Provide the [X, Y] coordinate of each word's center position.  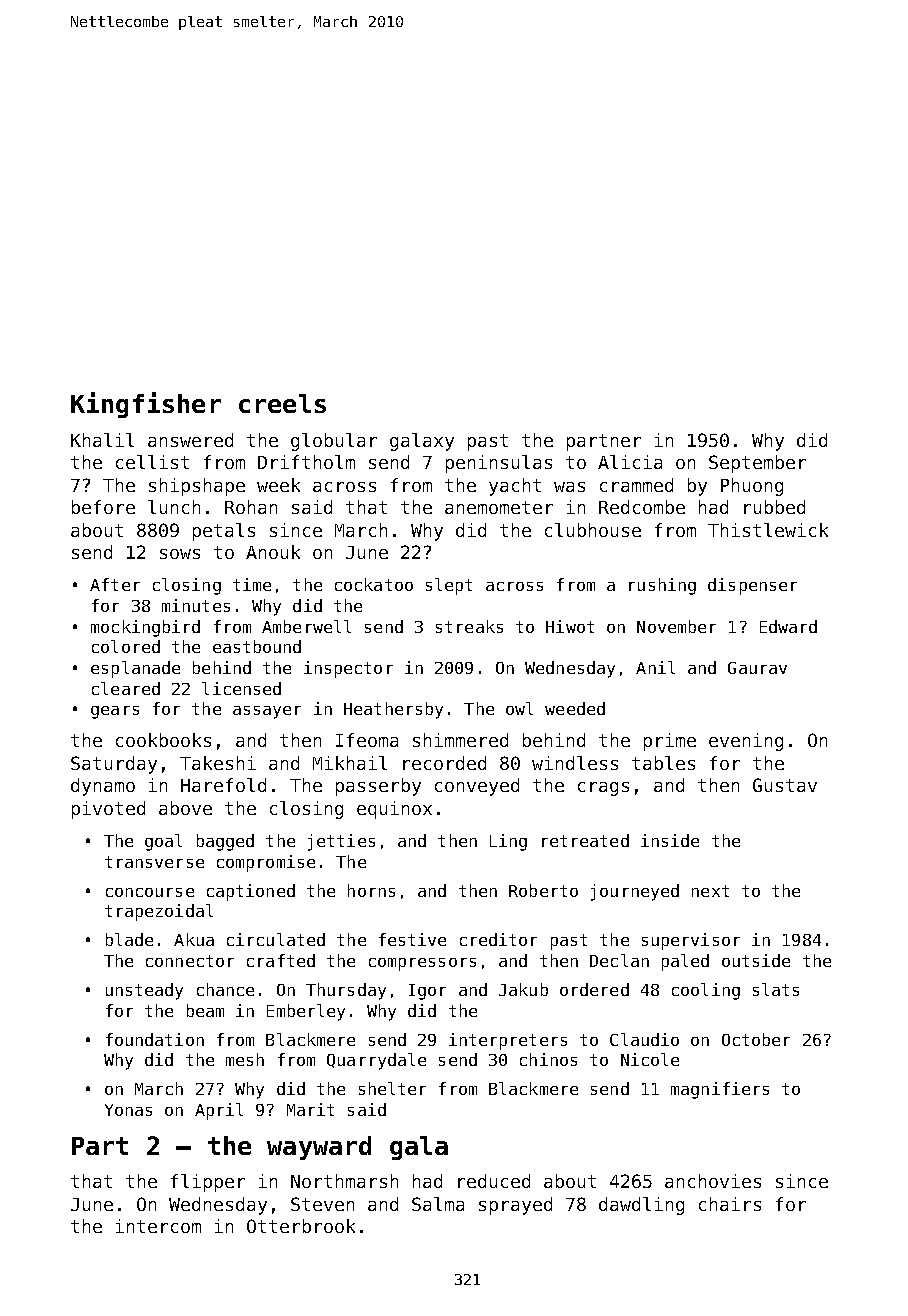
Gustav [785, 785]
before [103, 507]
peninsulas [499, 464]
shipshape [197, 487]
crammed [636, 485]
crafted [281, 960]
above [185, 808]
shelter [392, 1088]
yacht [515, 487]
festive [412, 939]
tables [663, 763]
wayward [319, 1148]
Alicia [630, 462]
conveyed [477, 787]
